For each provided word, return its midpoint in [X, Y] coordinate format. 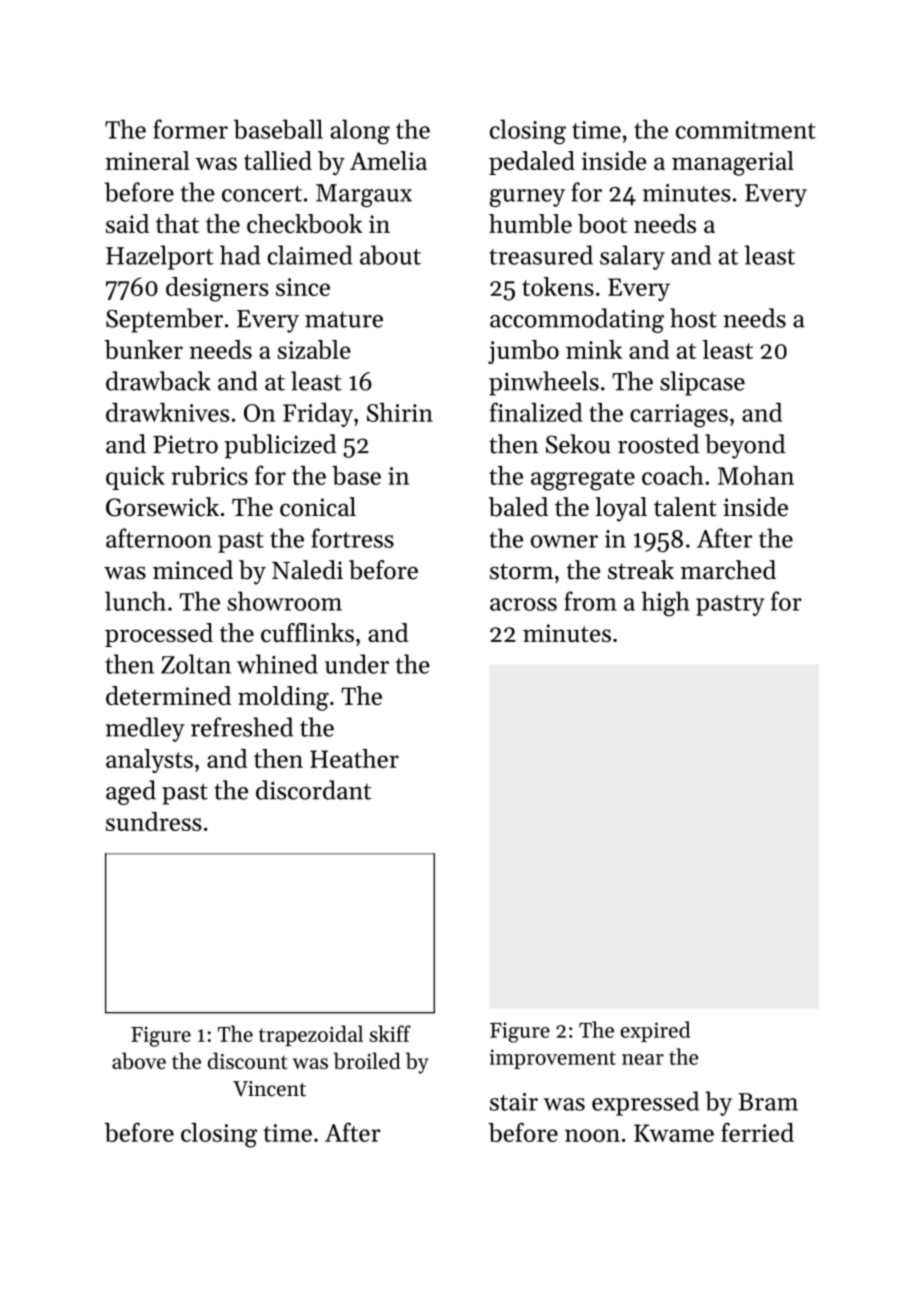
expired [655, 1031]
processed [159, 635]
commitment [746, 130]
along [360, 132]
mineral [147, 160]
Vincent [269, 1089]
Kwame [674, 1133]
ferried [757, 1132]
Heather [354, 758]
